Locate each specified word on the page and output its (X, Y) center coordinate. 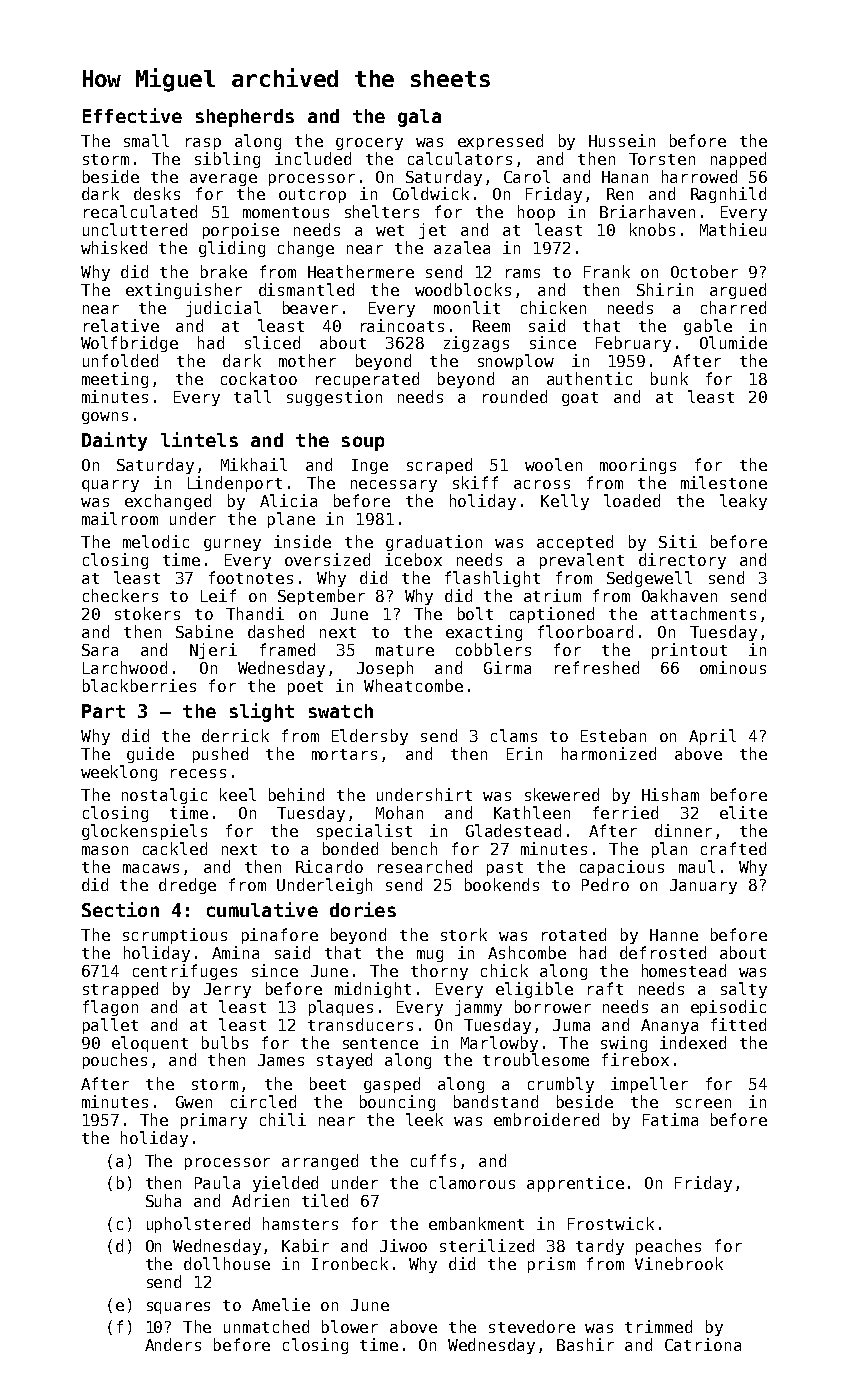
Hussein (622, 140)
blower (350, 1326)
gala (419, 118)
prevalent (582, 561)
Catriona (703, 1344)
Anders (173, 1344)
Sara (100, 650)
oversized (327, 559)
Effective (132, 115)
